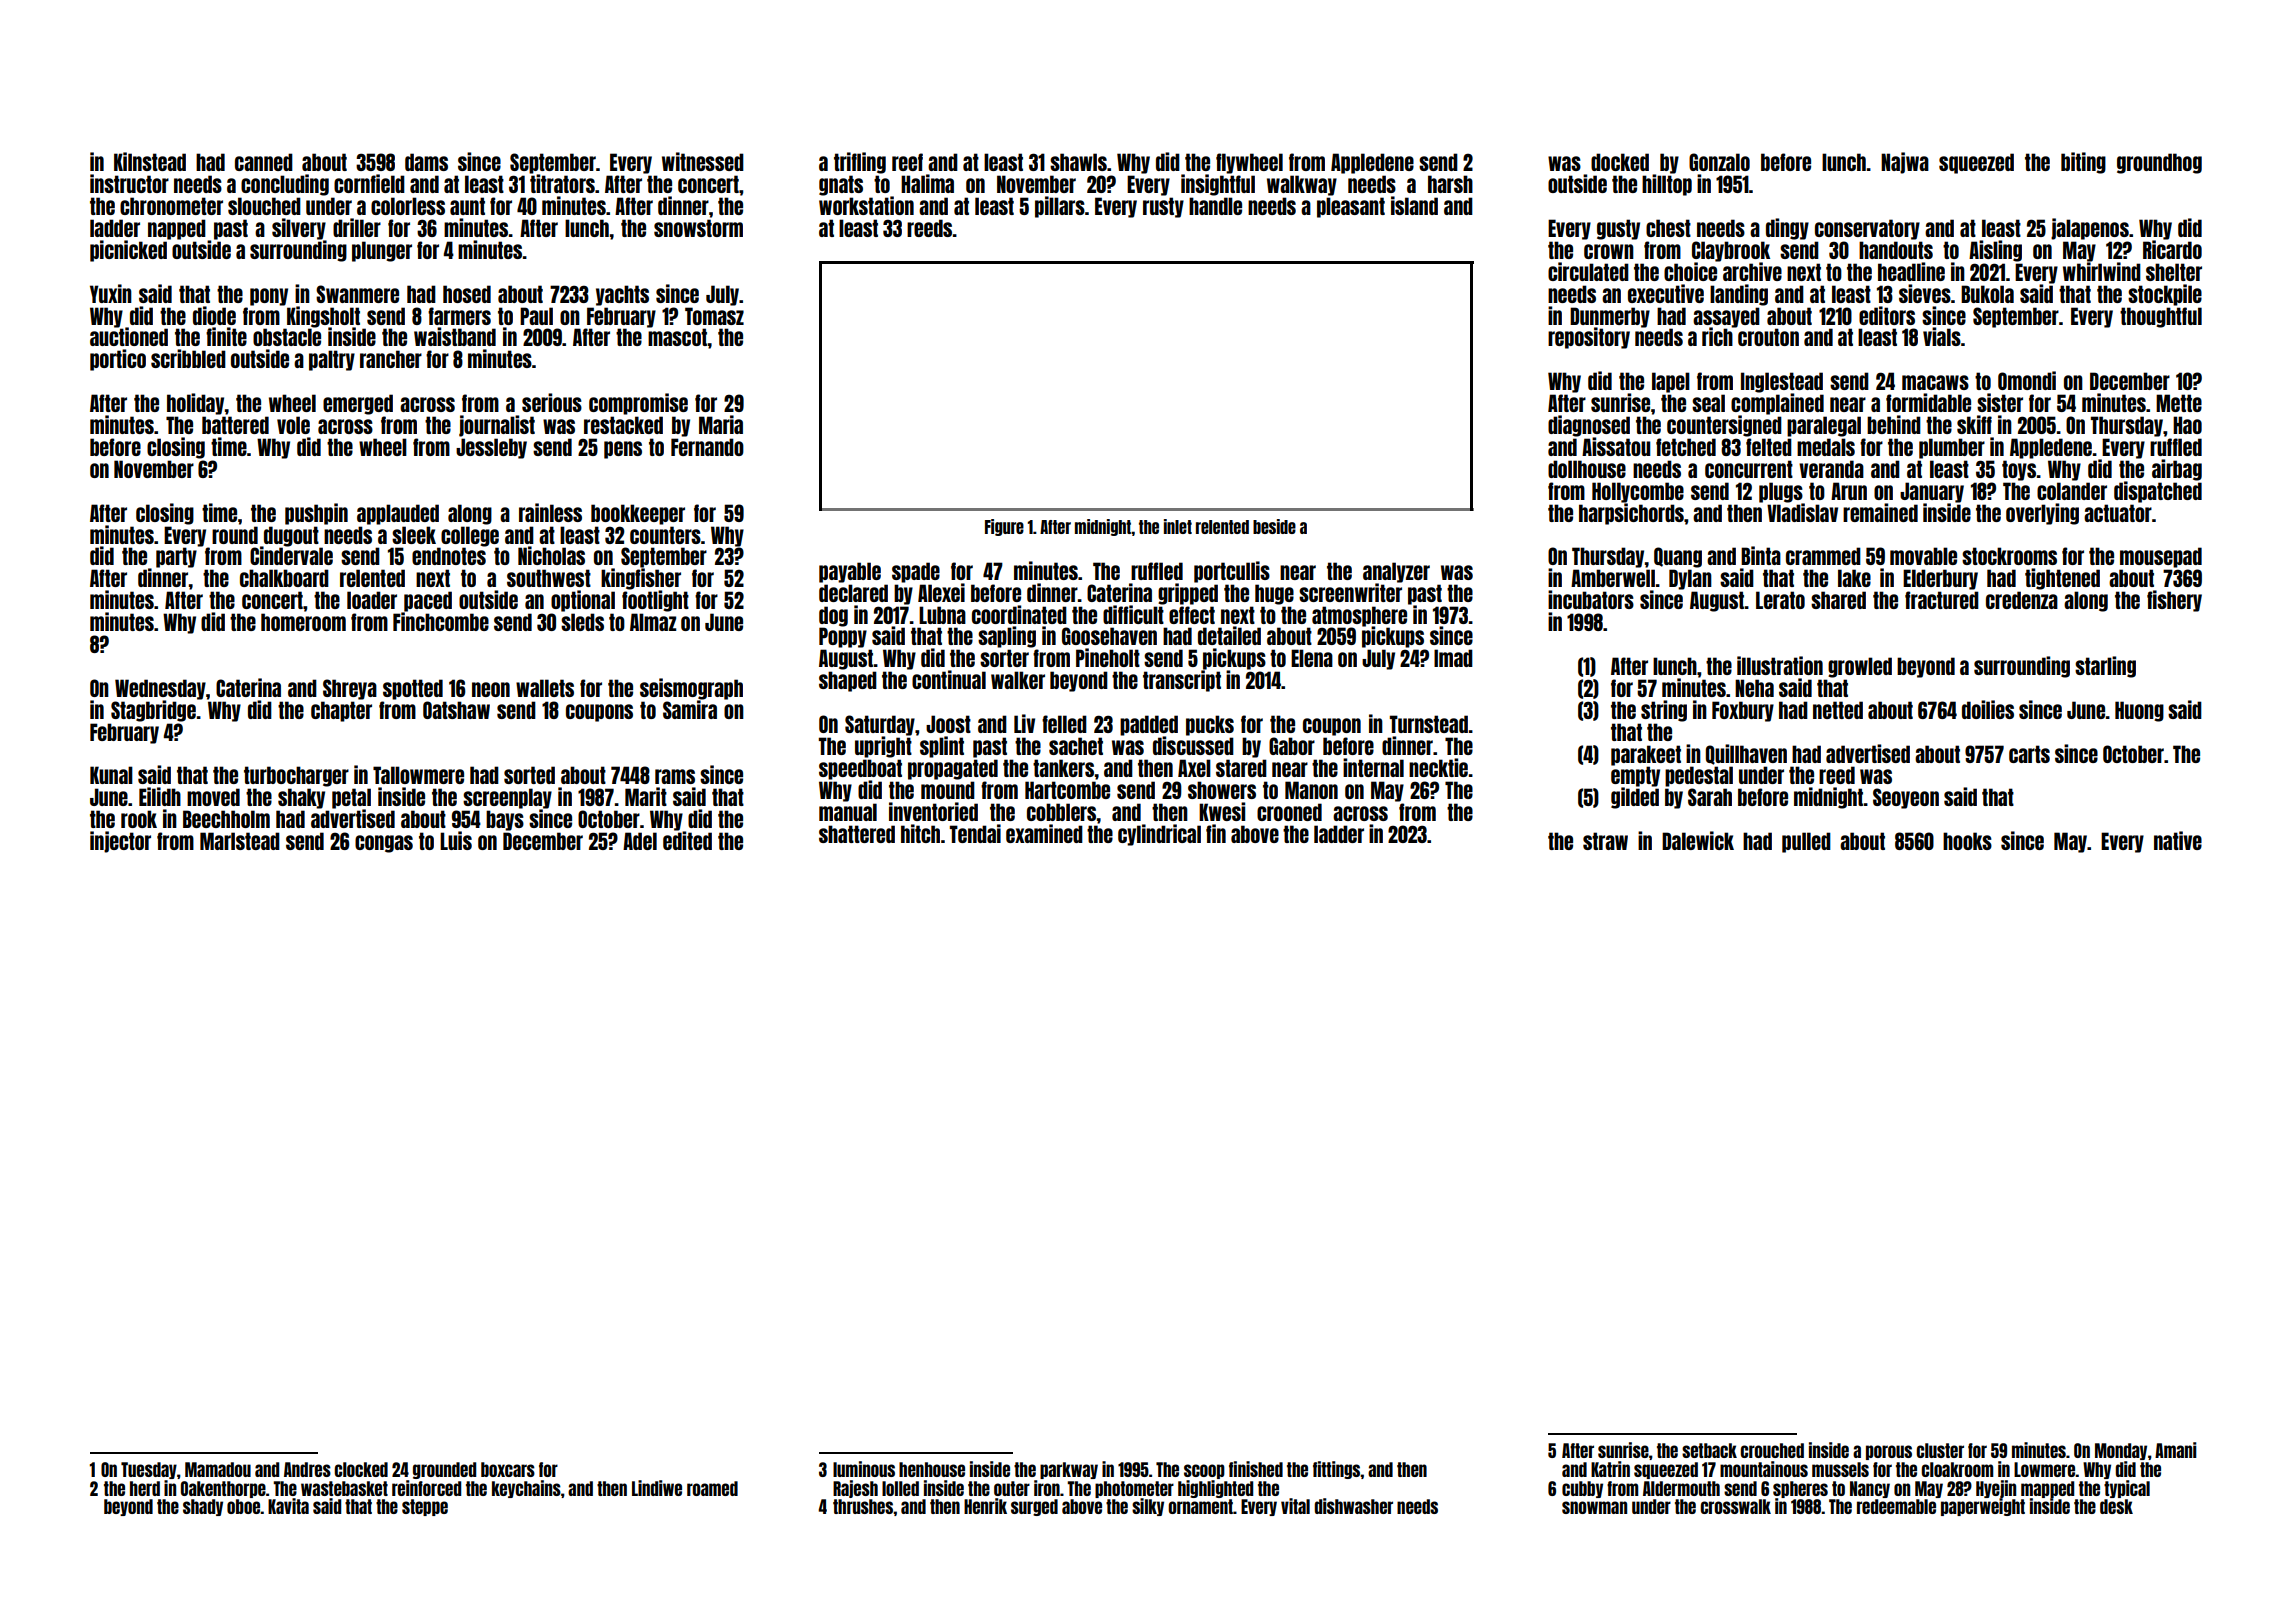  I want to click on dams, so click(426, 162).
